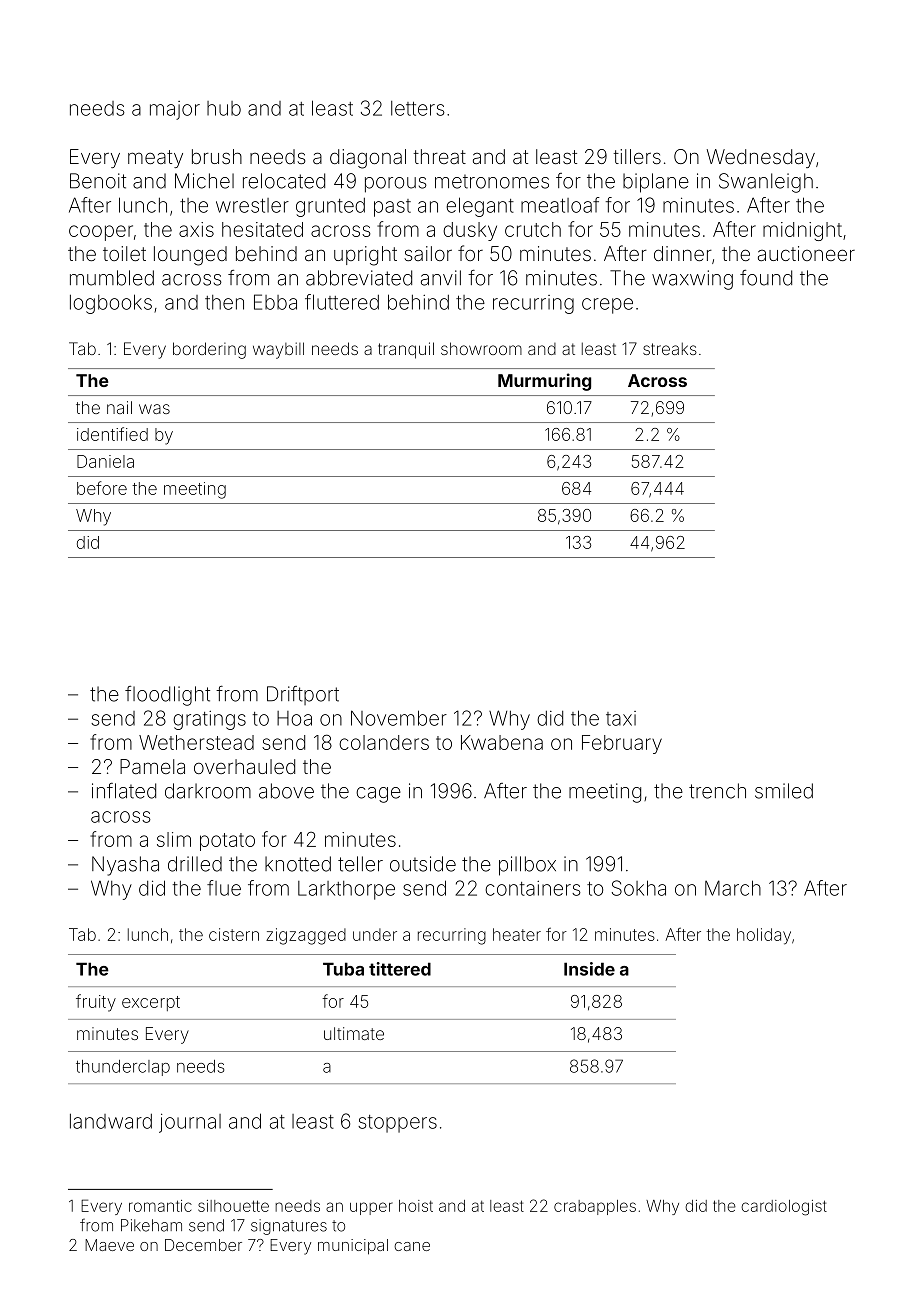 The height and width of the page is (1314, 924). What do you see at coordinates (175, 110) in the page?
I see `major` at bounding box center [175, 110].
